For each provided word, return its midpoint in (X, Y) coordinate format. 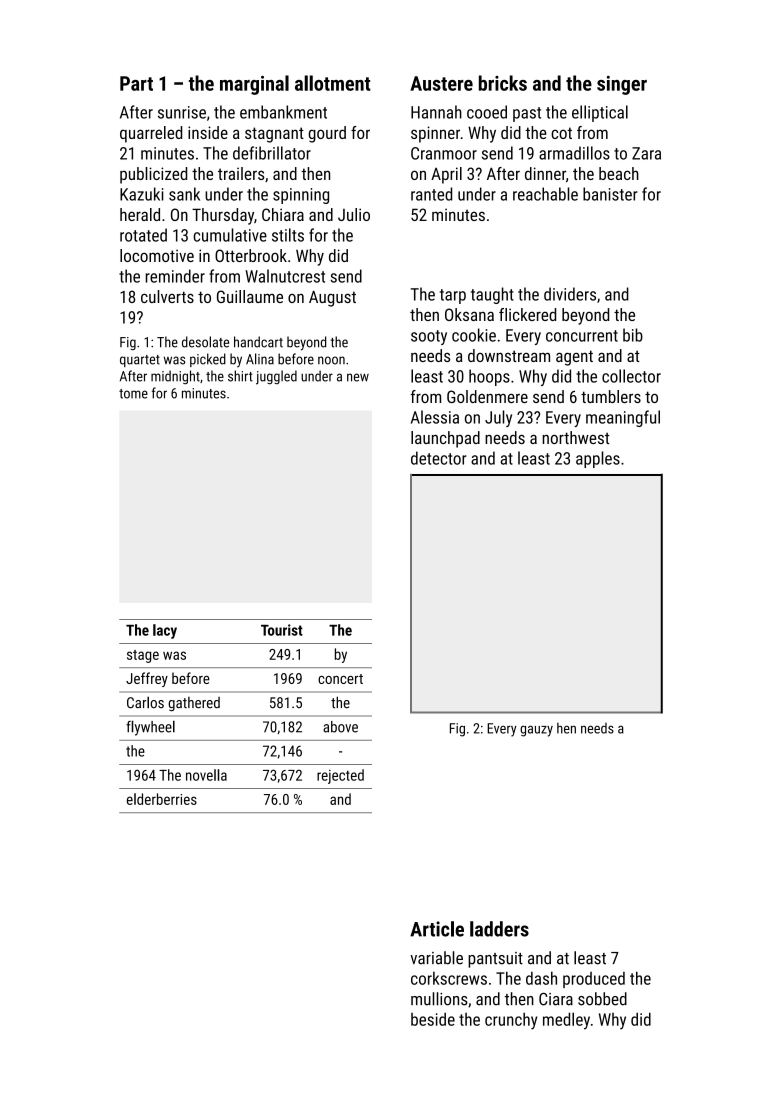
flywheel (150, 728)
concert (340, 679)
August (332, 299)
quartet (140, 361)
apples (598, 459)
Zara (646, 153)
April (446, 175)
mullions (439, 999)
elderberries (162, 799)
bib (633, 335)
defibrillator (272, 153)
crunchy (511, 1021)
